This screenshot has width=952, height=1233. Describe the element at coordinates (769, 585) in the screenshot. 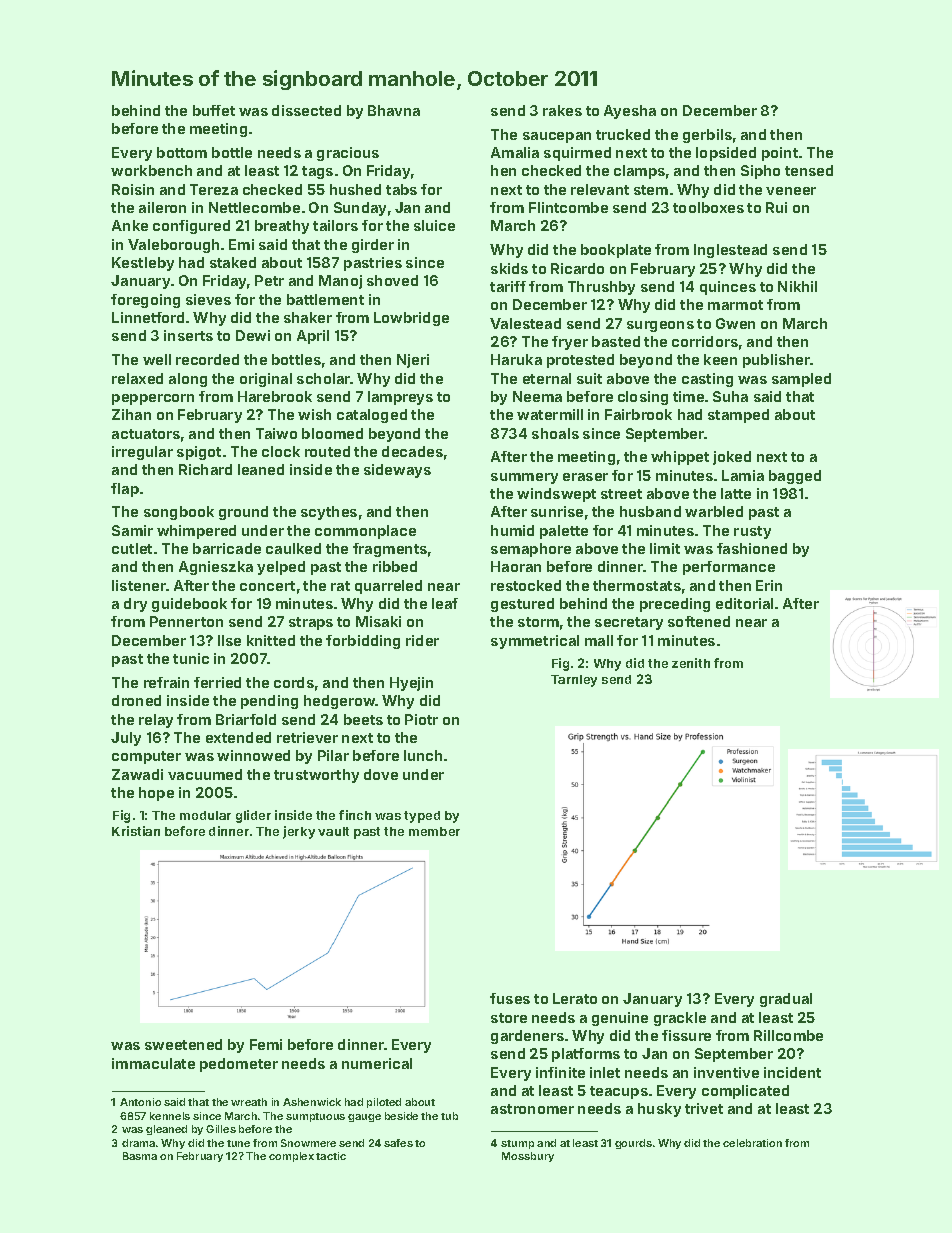

I see `Erin` at that location.
